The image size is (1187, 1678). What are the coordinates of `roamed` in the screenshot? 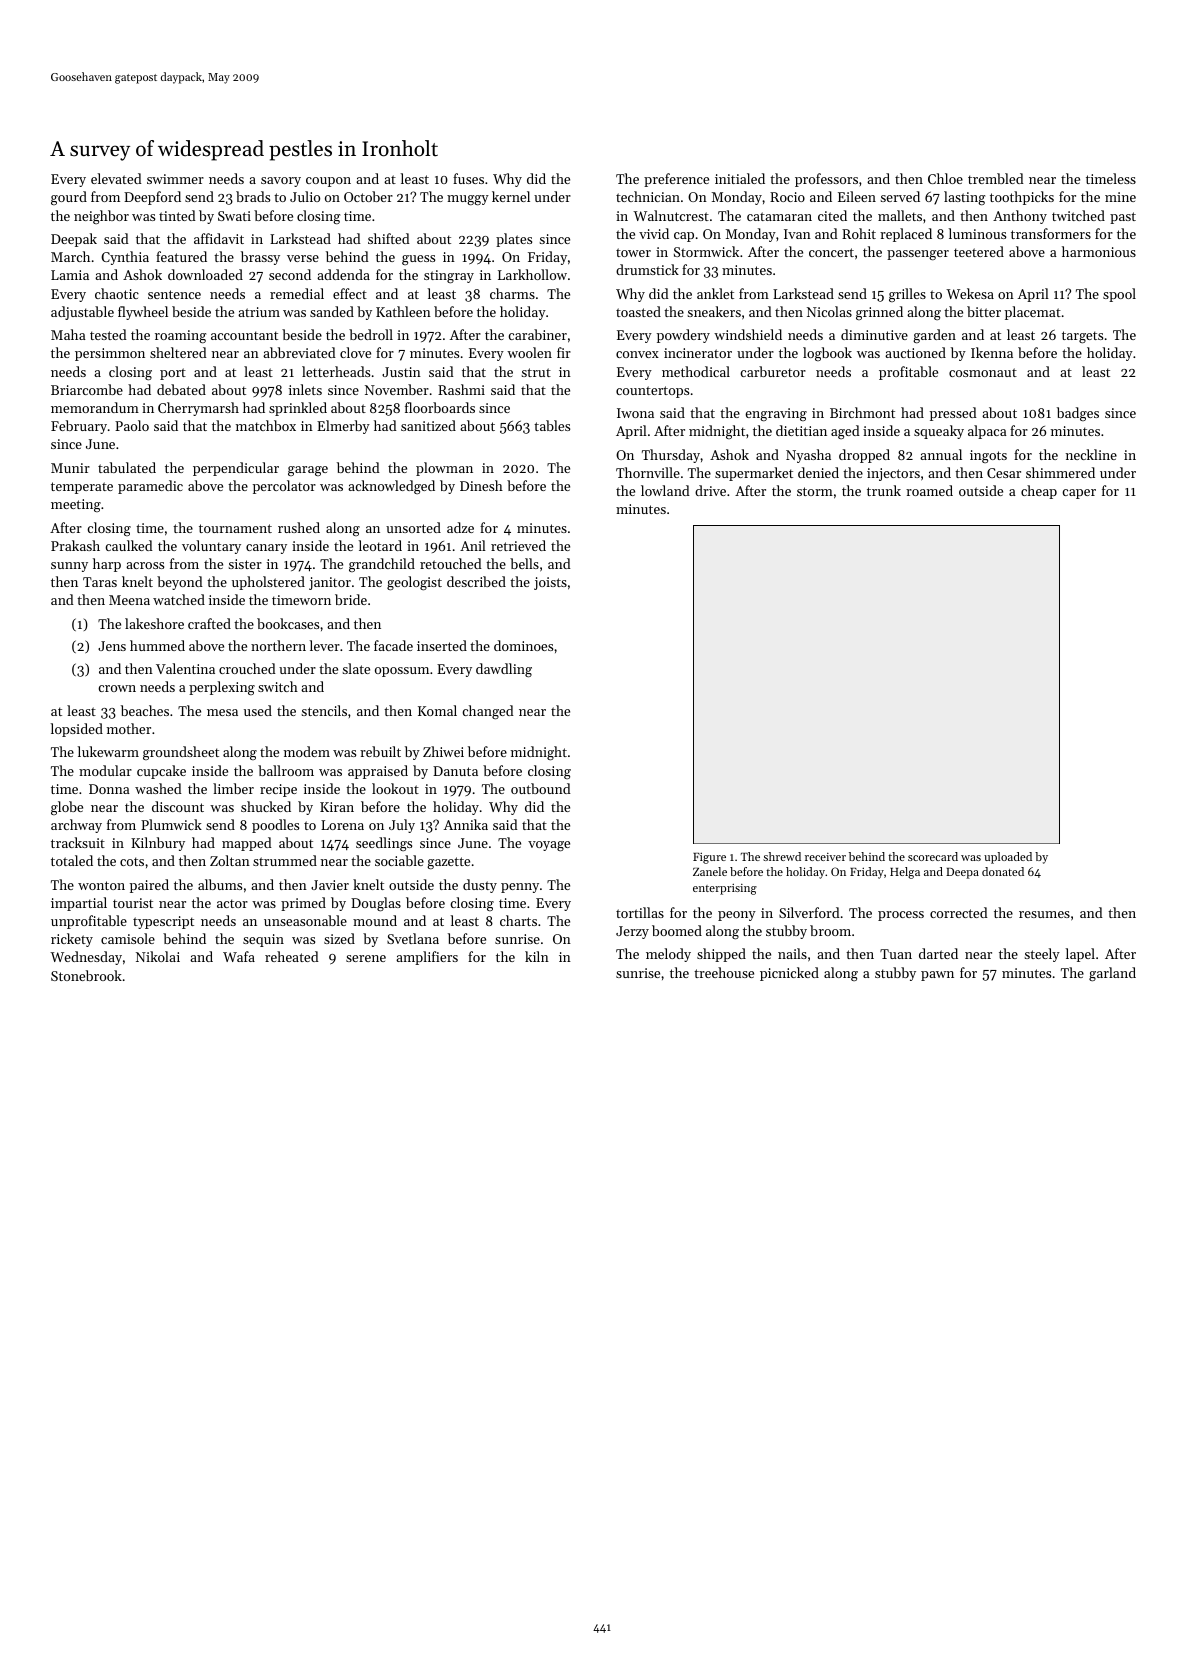 It's located at (929, 490).
